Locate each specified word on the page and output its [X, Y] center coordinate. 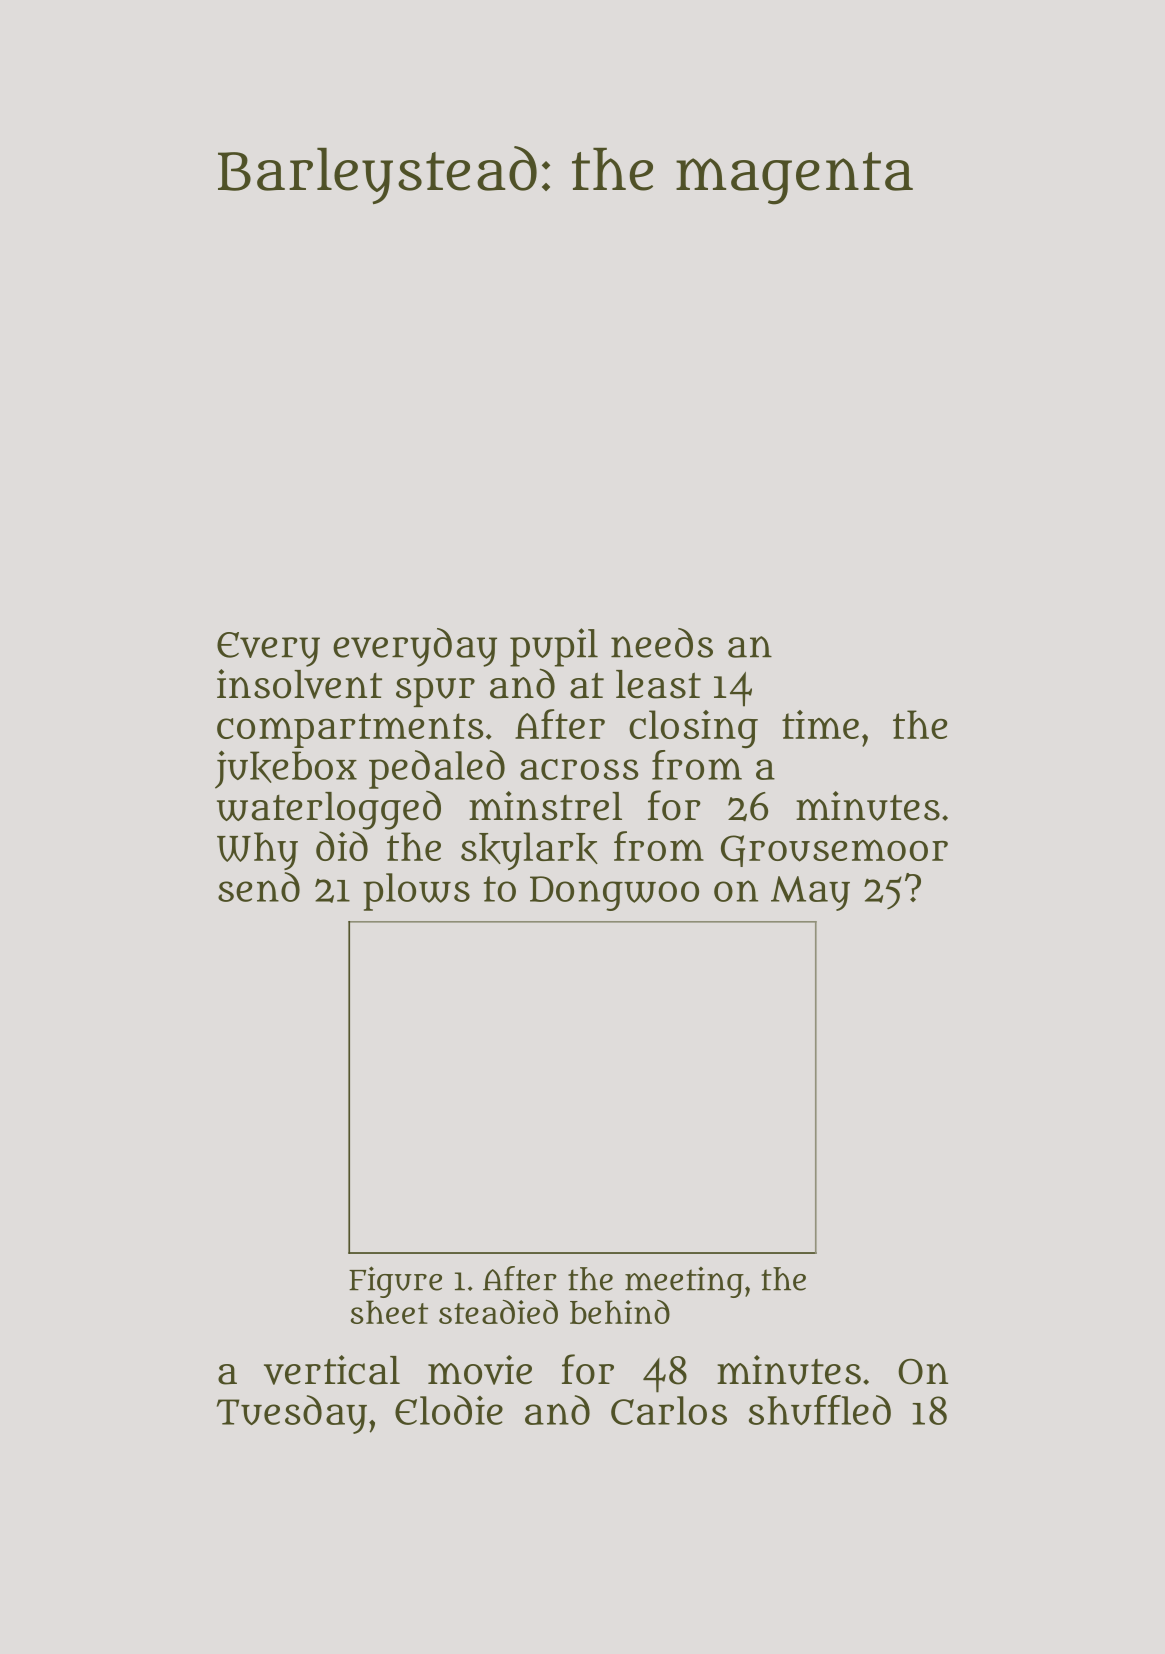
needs [662, 643]
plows [416, 892]
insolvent [299, 684]
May [810, 893]
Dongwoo [614, 893]
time [820, 724]
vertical [332, 1370]
